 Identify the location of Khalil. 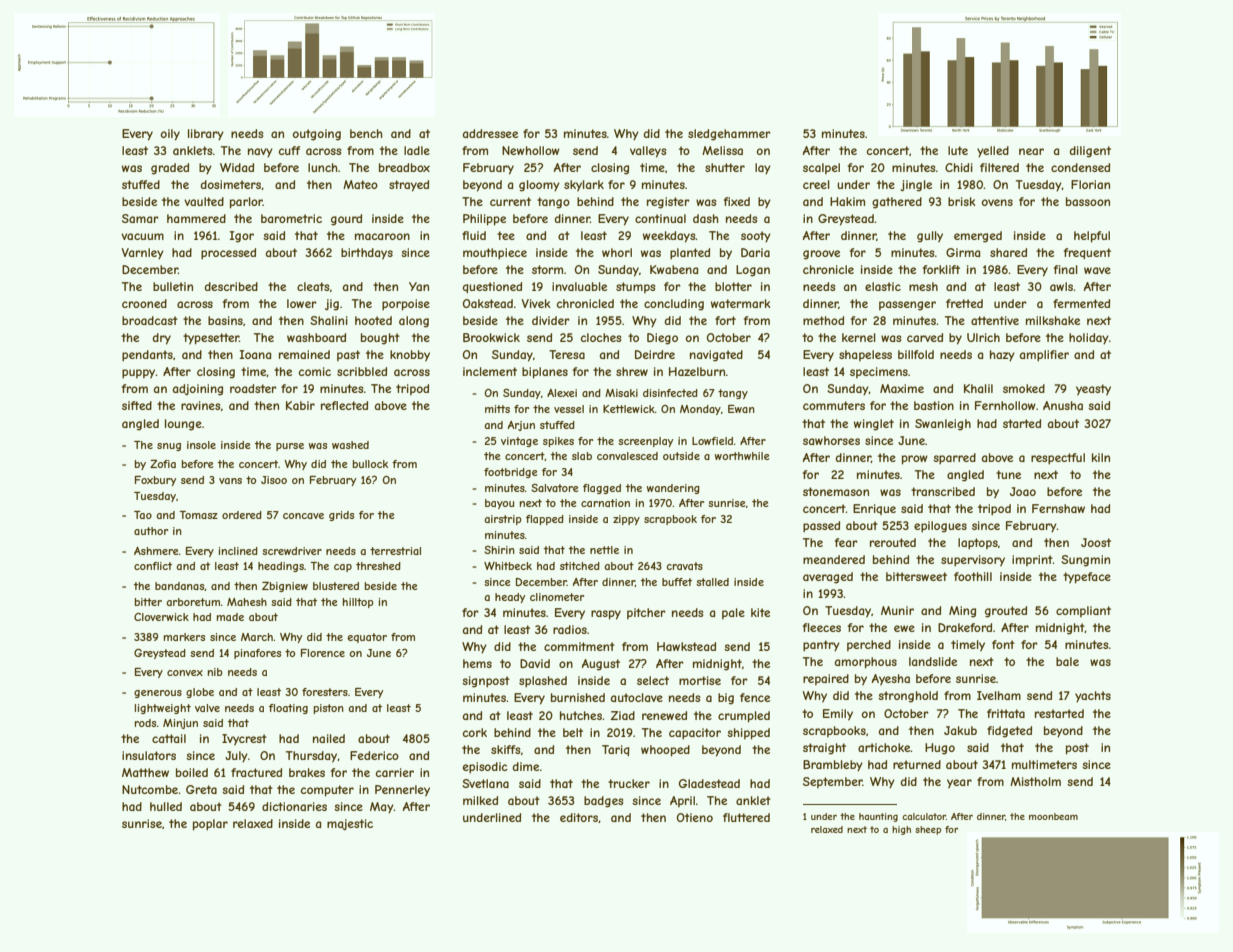
(978, 388).
